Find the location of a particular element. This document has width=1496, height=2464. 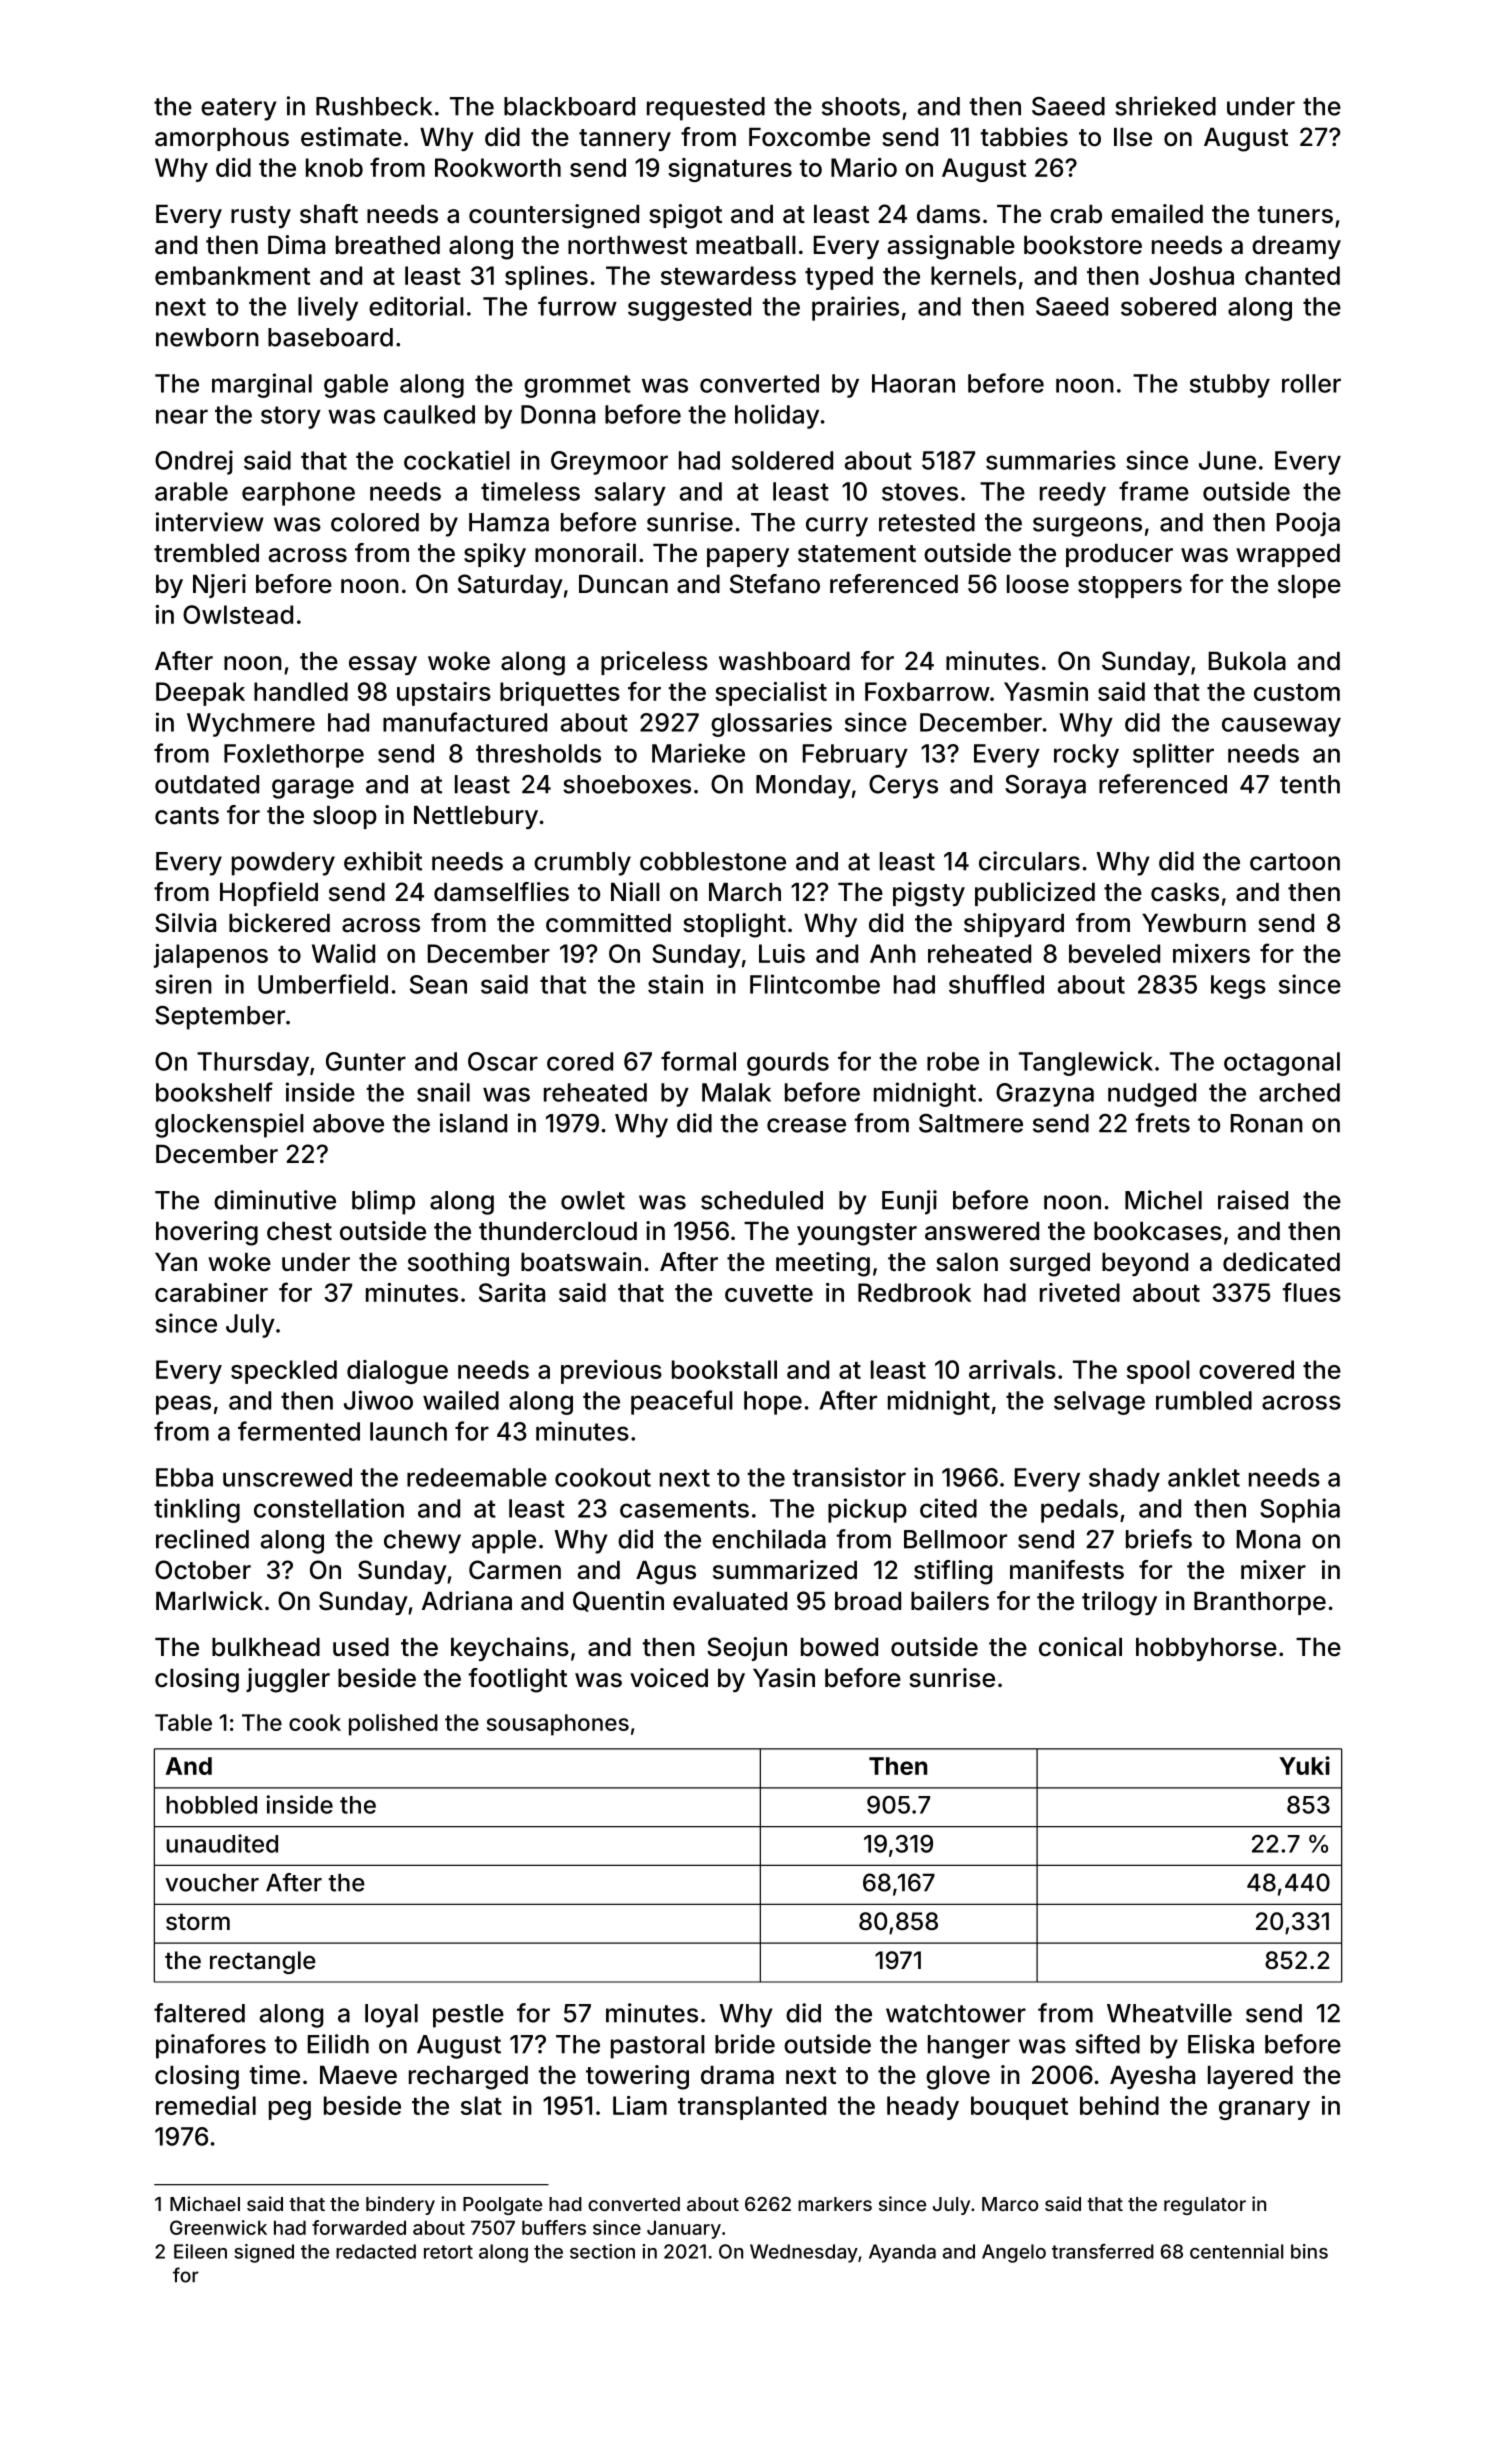

embankment is located at coordinates (232, 275).
